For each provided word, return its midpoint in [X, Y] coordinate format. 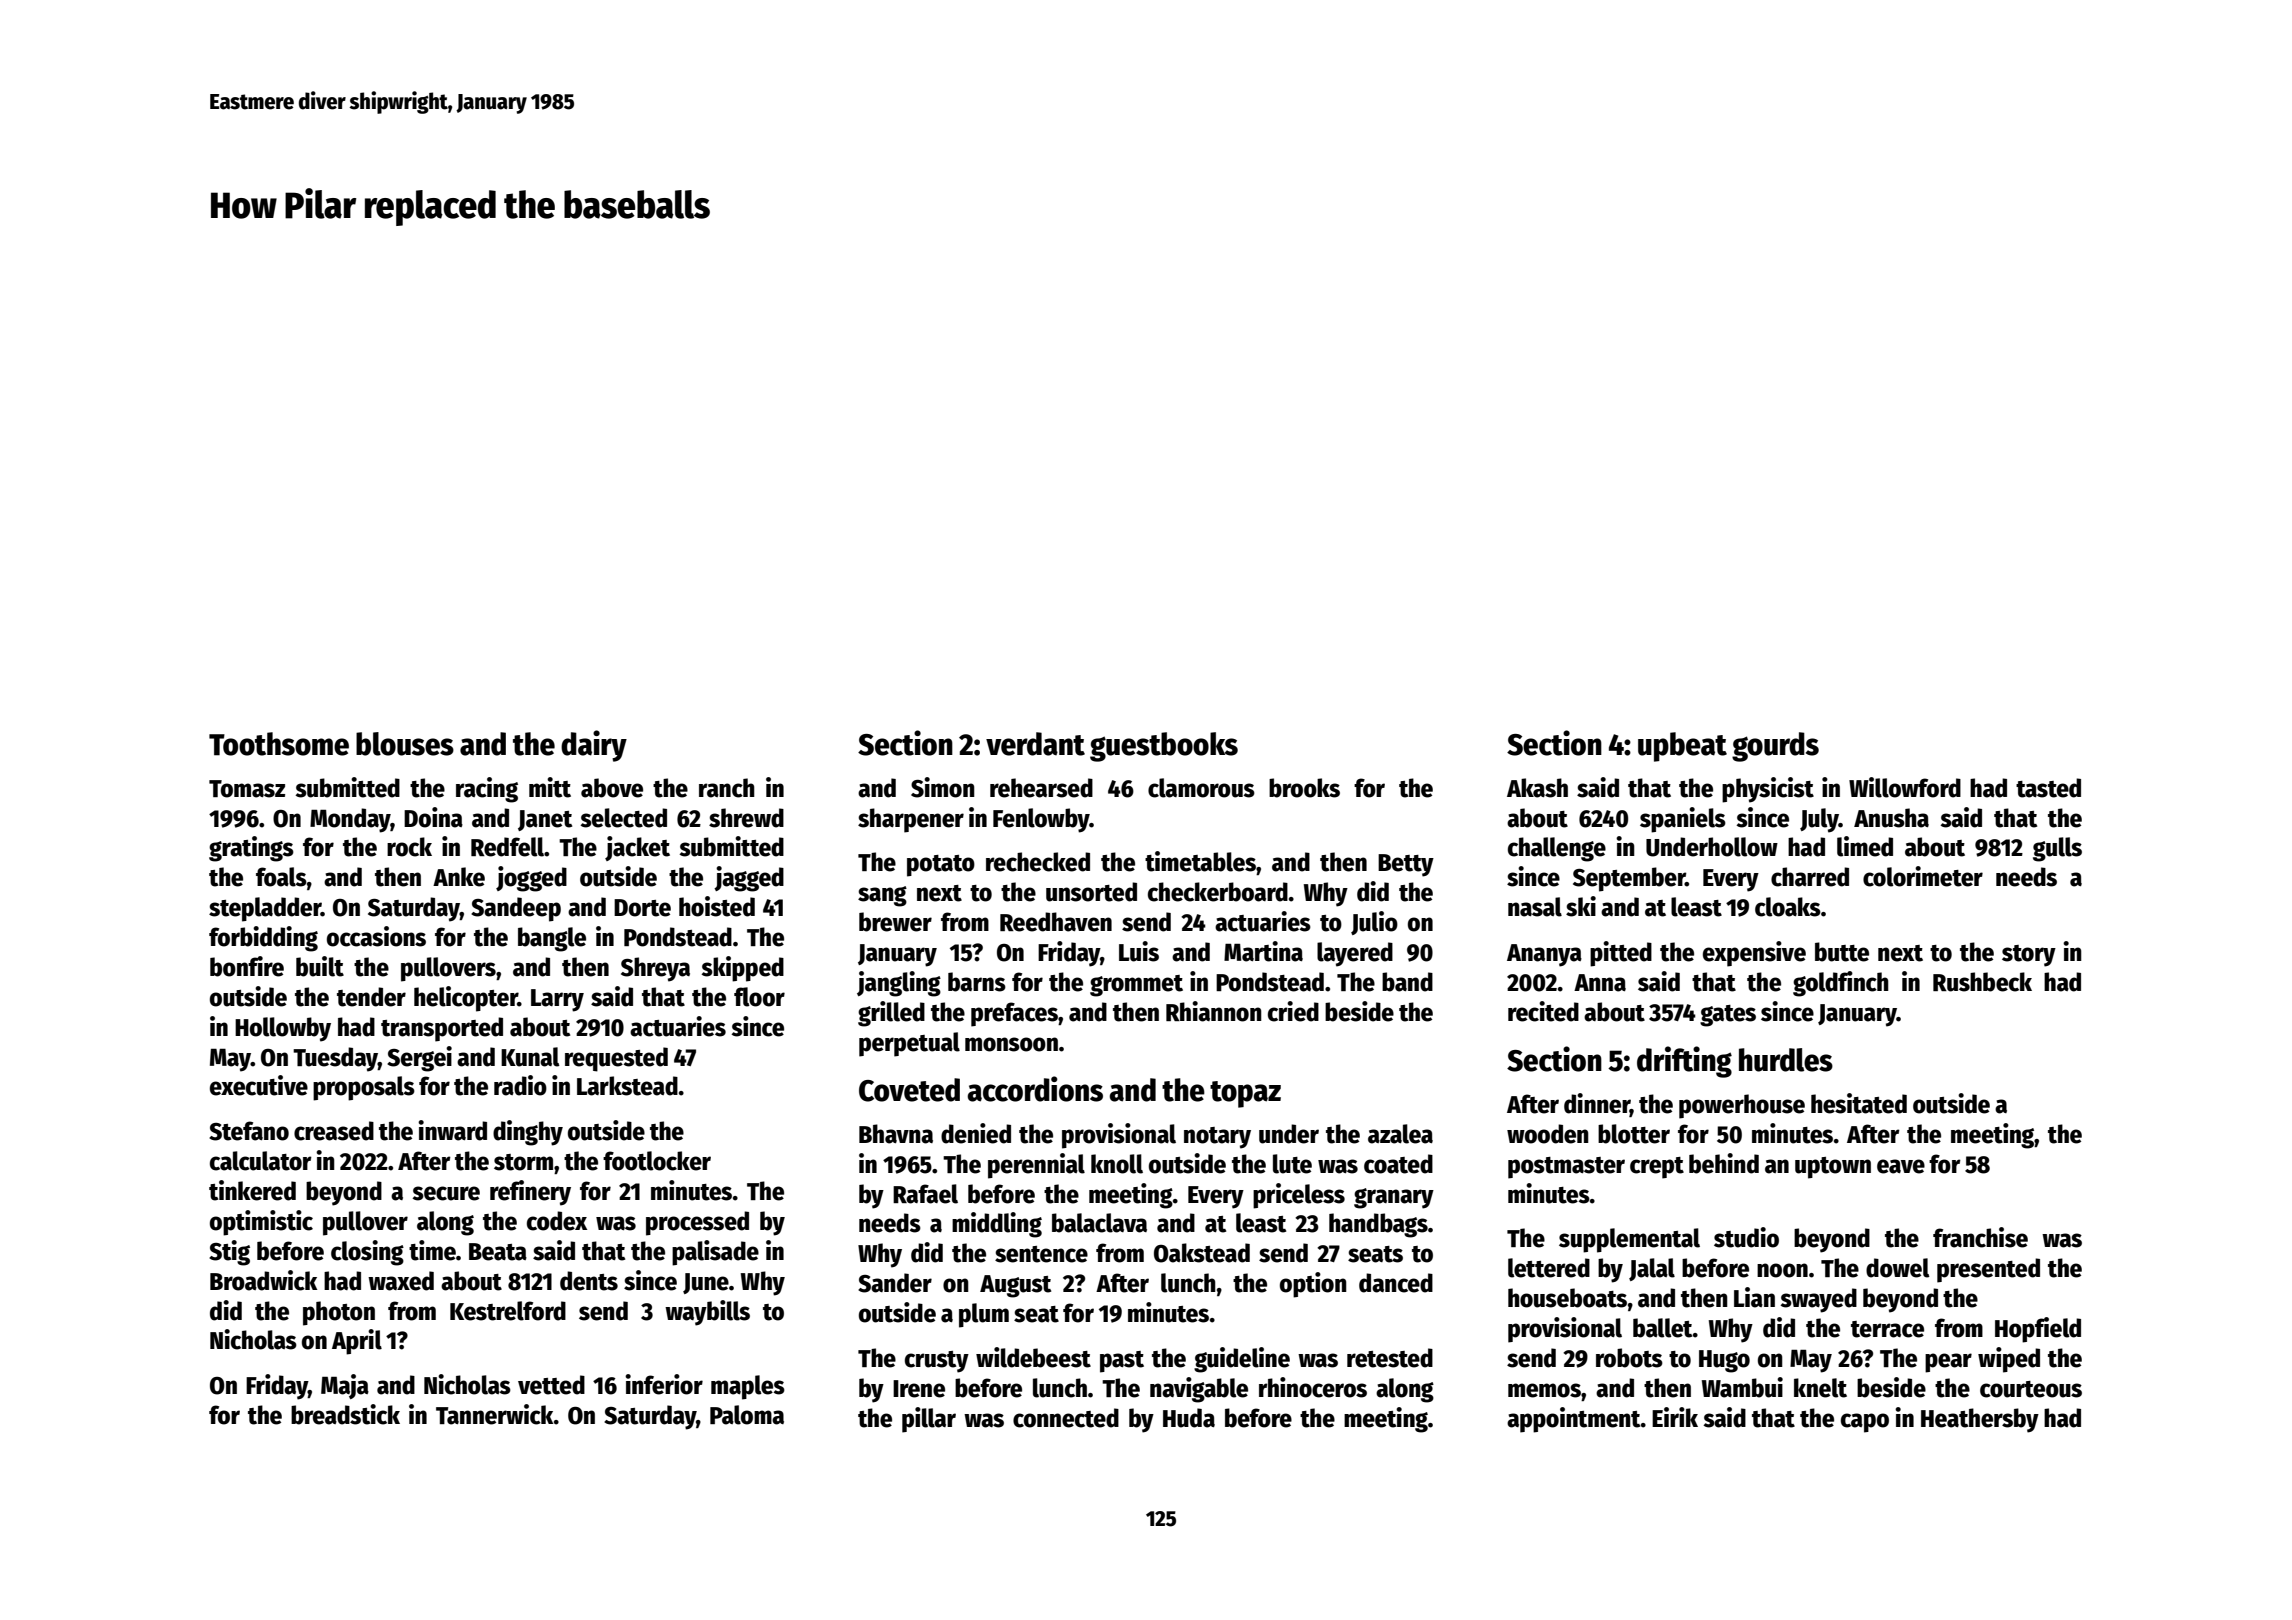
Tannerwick [495, 1414]
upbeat [1682, 747]
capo [1865, 1423]
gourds [1775, 747]
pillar [929, 1420]
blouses [405, 744]
